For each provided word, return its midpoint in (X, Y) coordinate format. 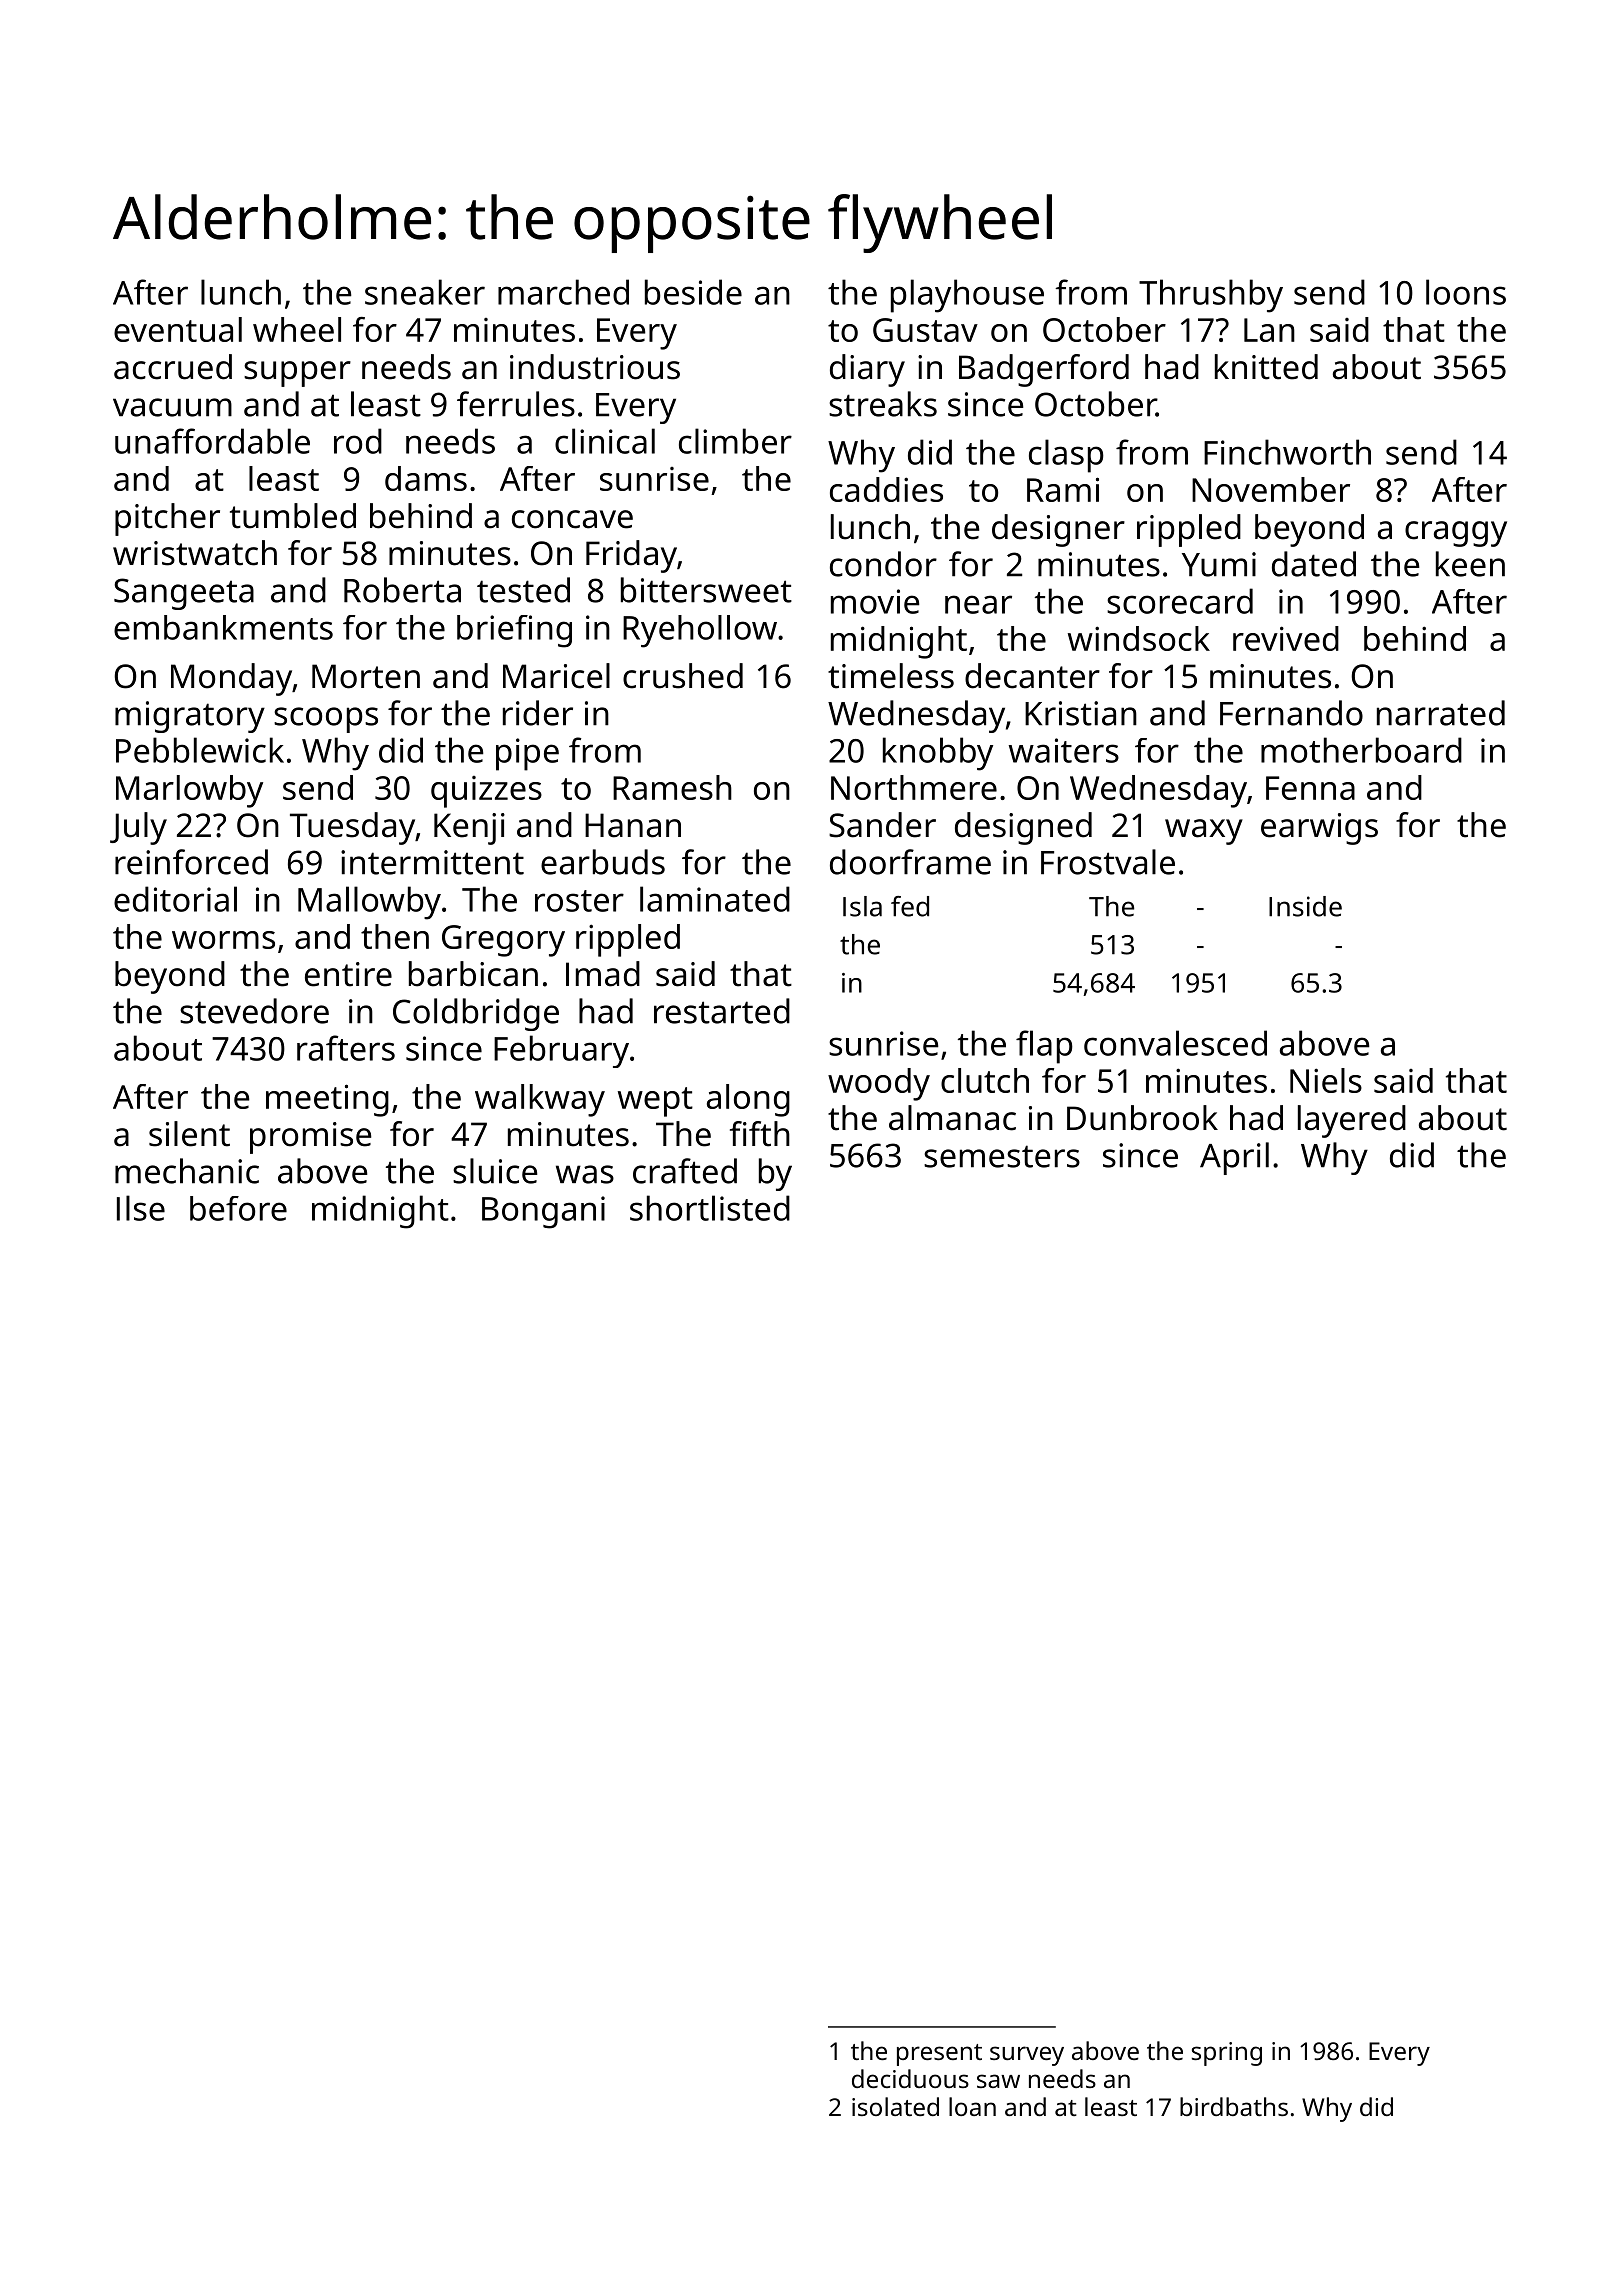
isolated (895, 2106)
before (238, 1208)
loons (1466, 292)
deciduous (910, 2078)
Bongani (543, 1212)
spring (1227, 2054)
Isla (862, 906)
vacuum (172, 407)
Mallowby (369, 903)
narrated (1441, 713)
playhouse (967, 296)
